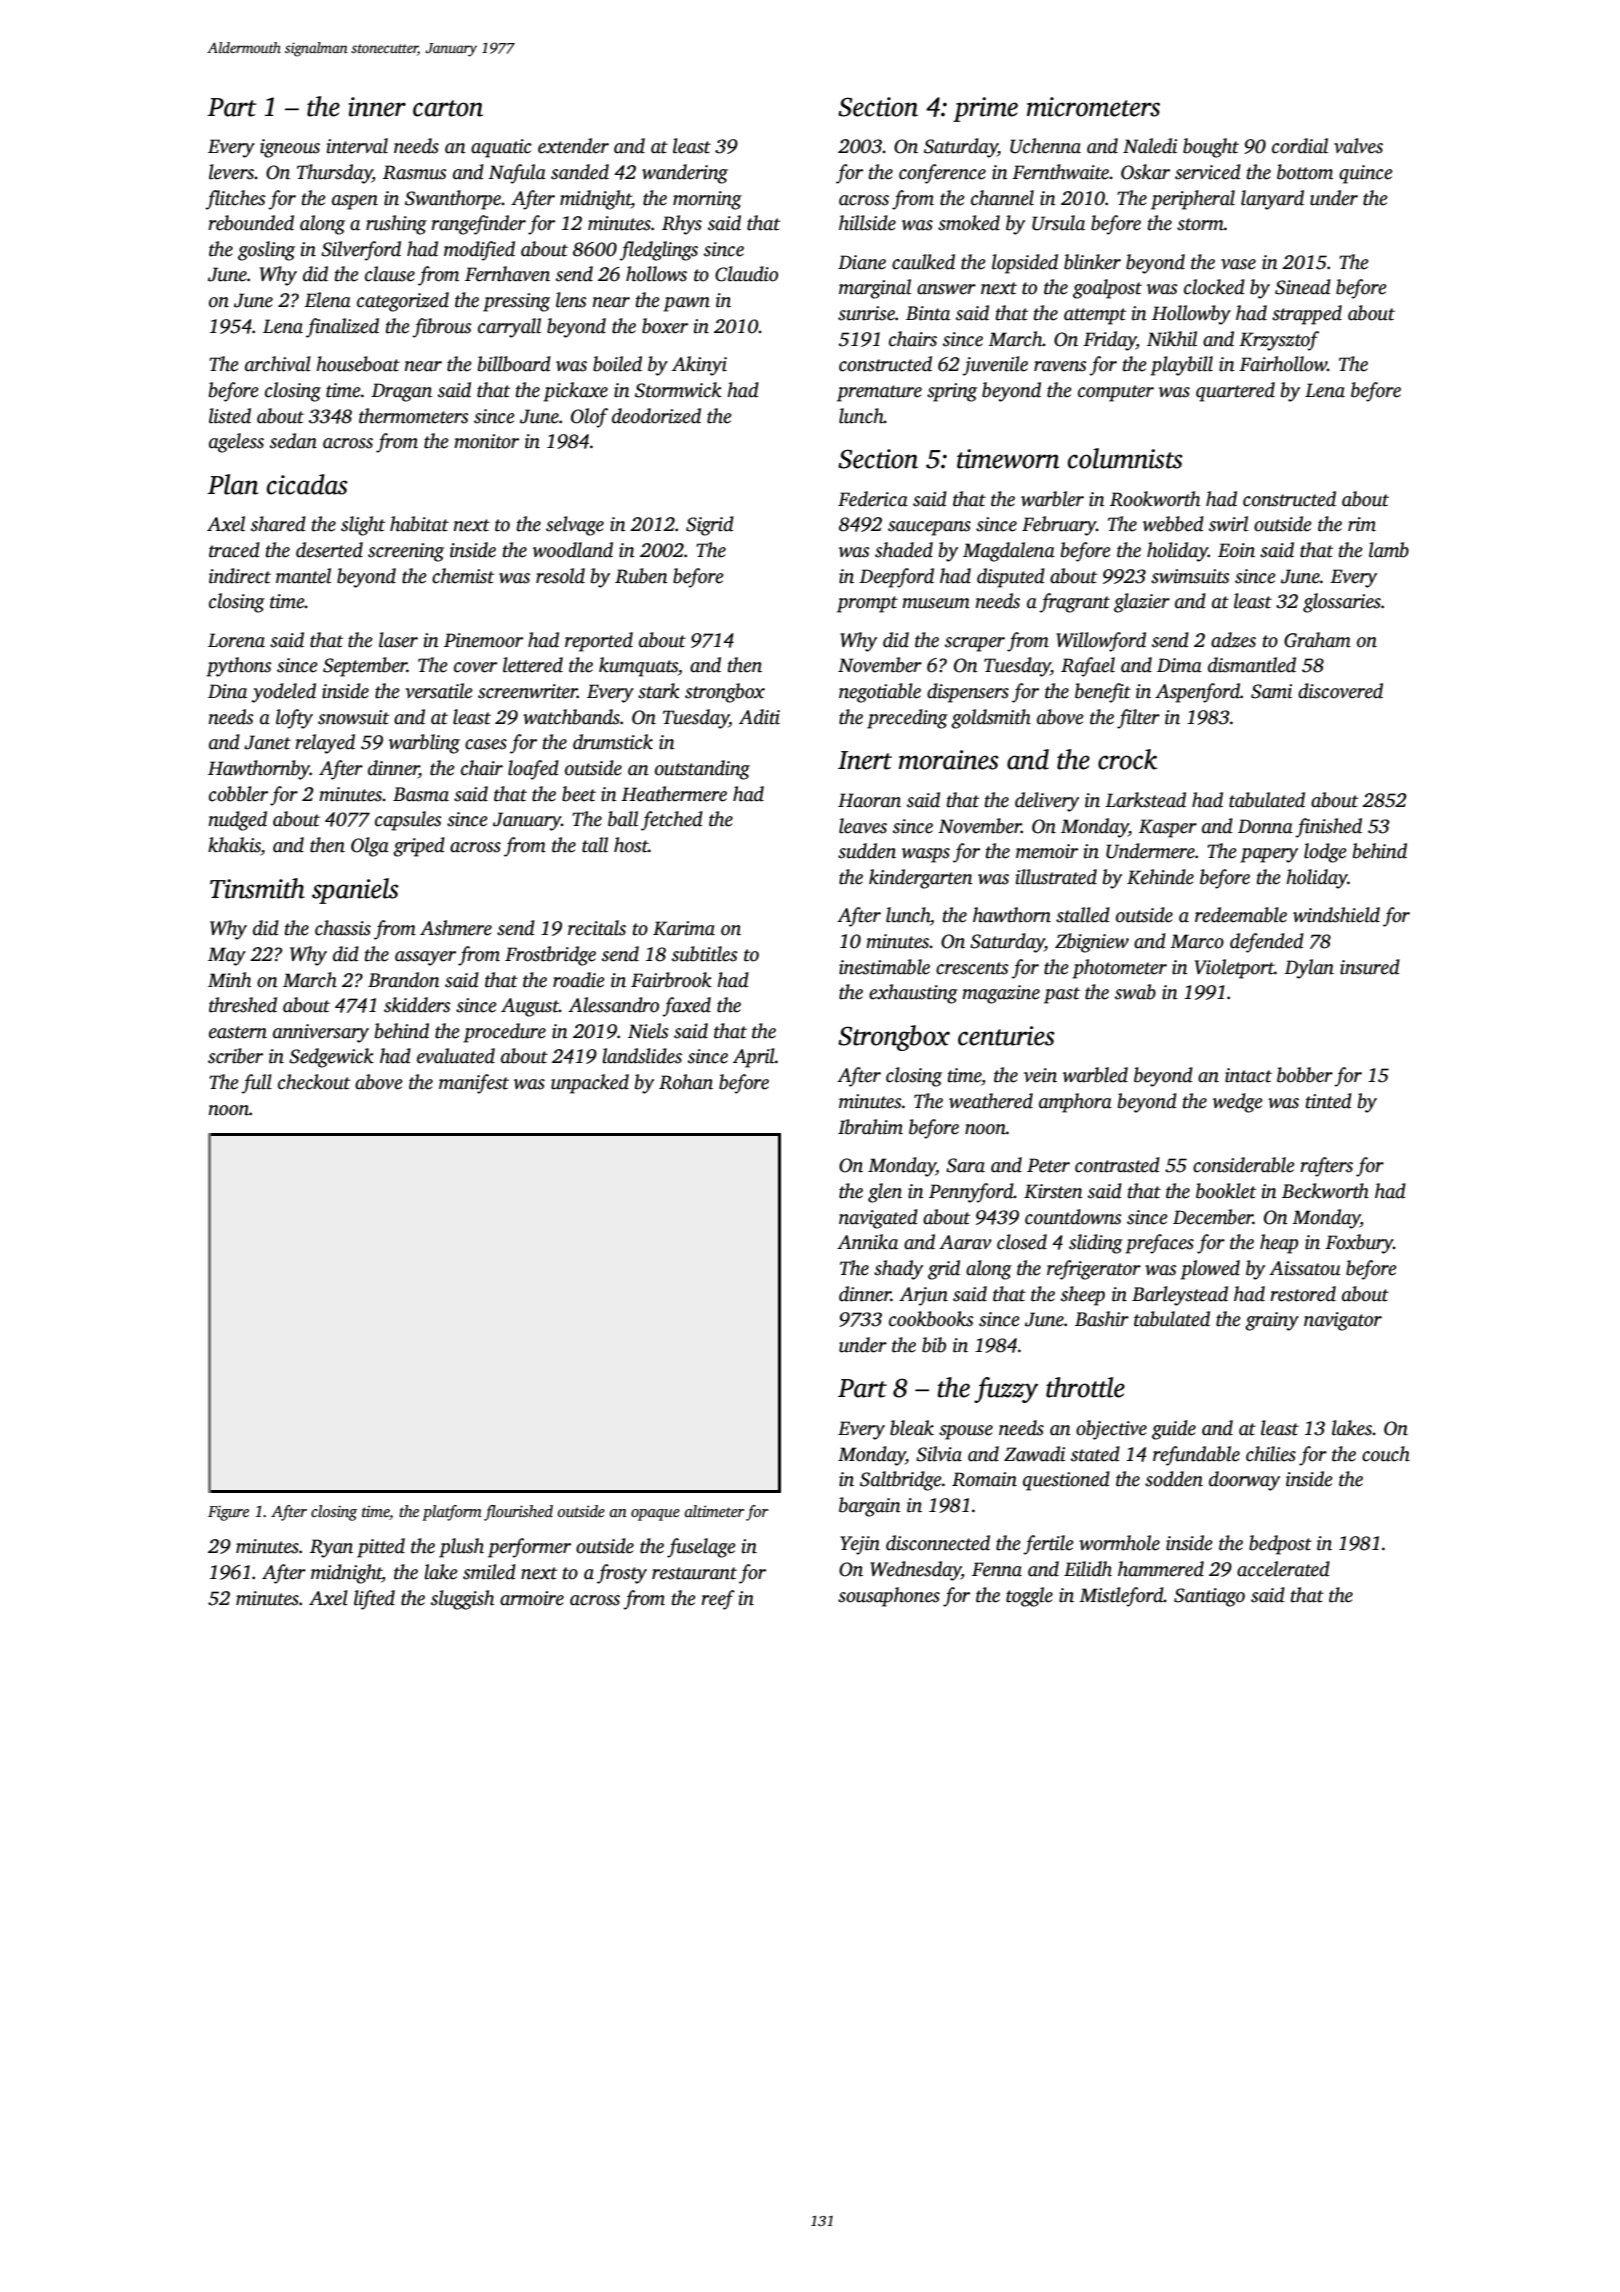  I want to click on lodge, so click(1325, 853).
